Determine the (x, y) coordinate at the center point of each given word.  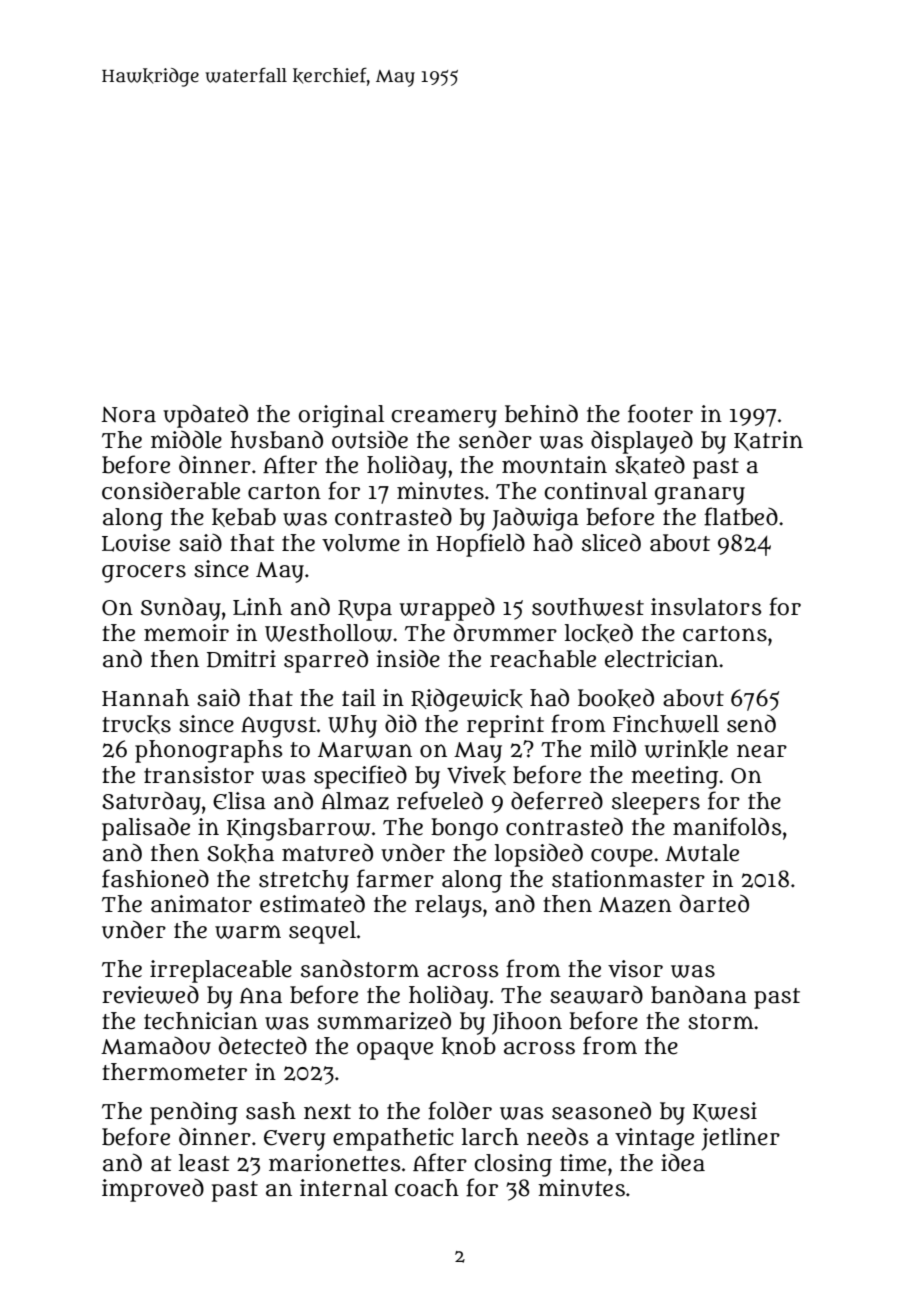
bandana (699, 994)
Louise (136, 543)
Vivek (476, 775)
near (762, 751)
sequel (322, 932)
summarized (384, 1020)
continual (595, 491)
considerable (171, 490)
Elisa (239, 801)
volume (361, 543)
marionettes (334, 1163)
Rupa (365, 610)
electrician (661, 659)
